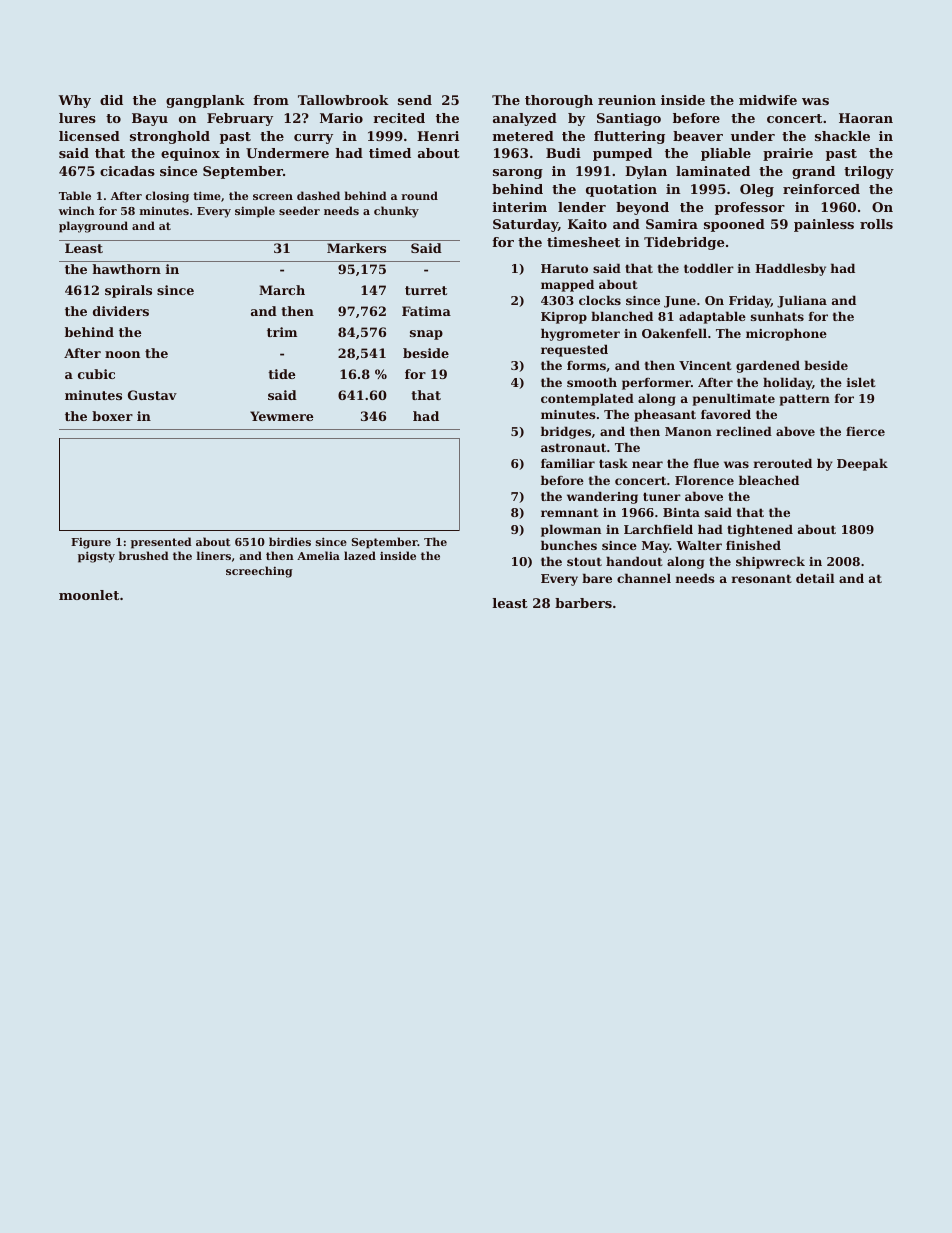  I want to click on midwife, so click(768, 100).
